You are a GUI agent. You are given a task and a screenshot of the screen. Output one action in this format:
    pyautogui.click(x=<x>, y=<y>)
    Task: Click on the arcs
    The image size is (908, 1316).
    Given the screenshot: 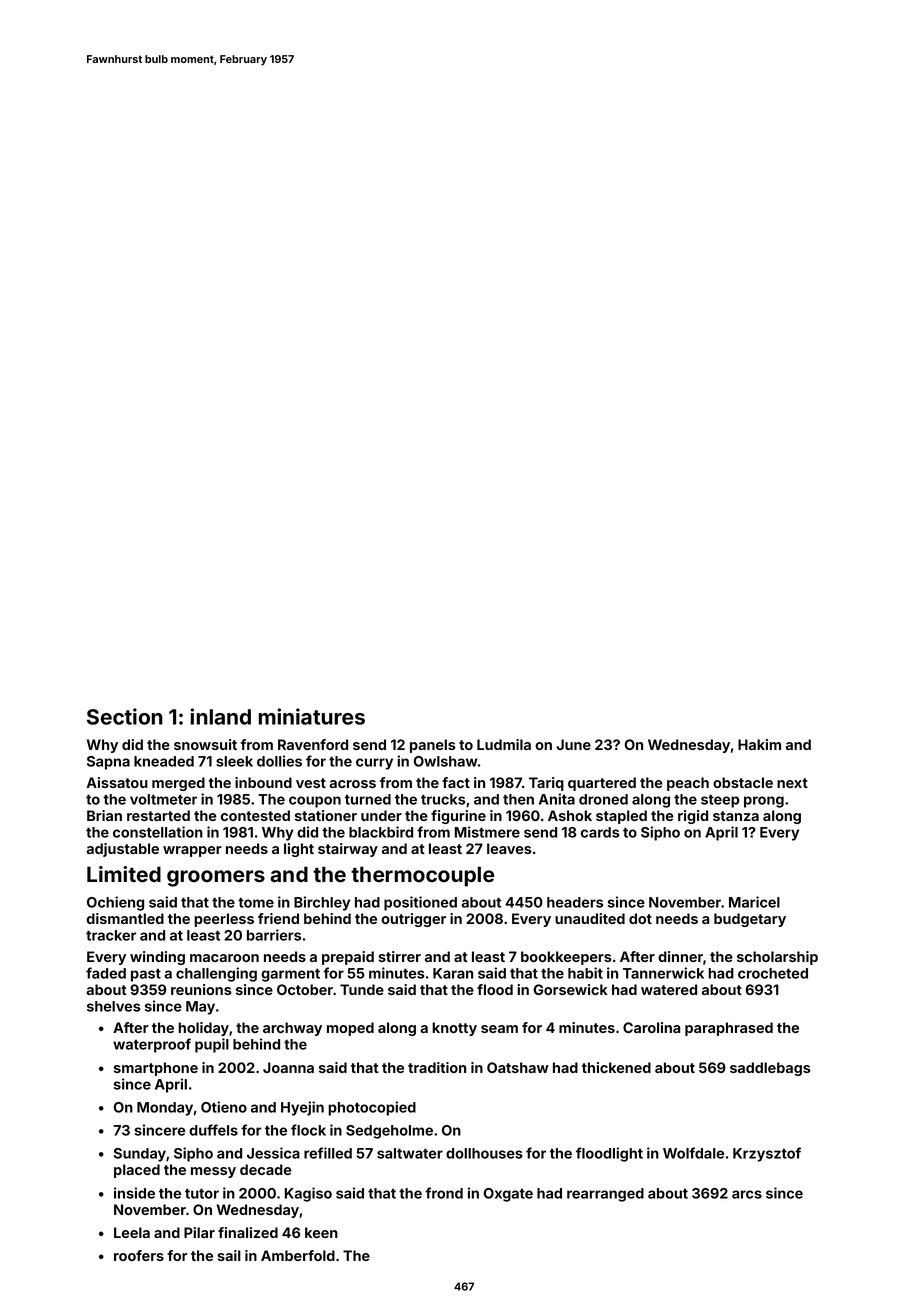 What is the action you would take?
    pyautogui.click(x=747, y=1194)
